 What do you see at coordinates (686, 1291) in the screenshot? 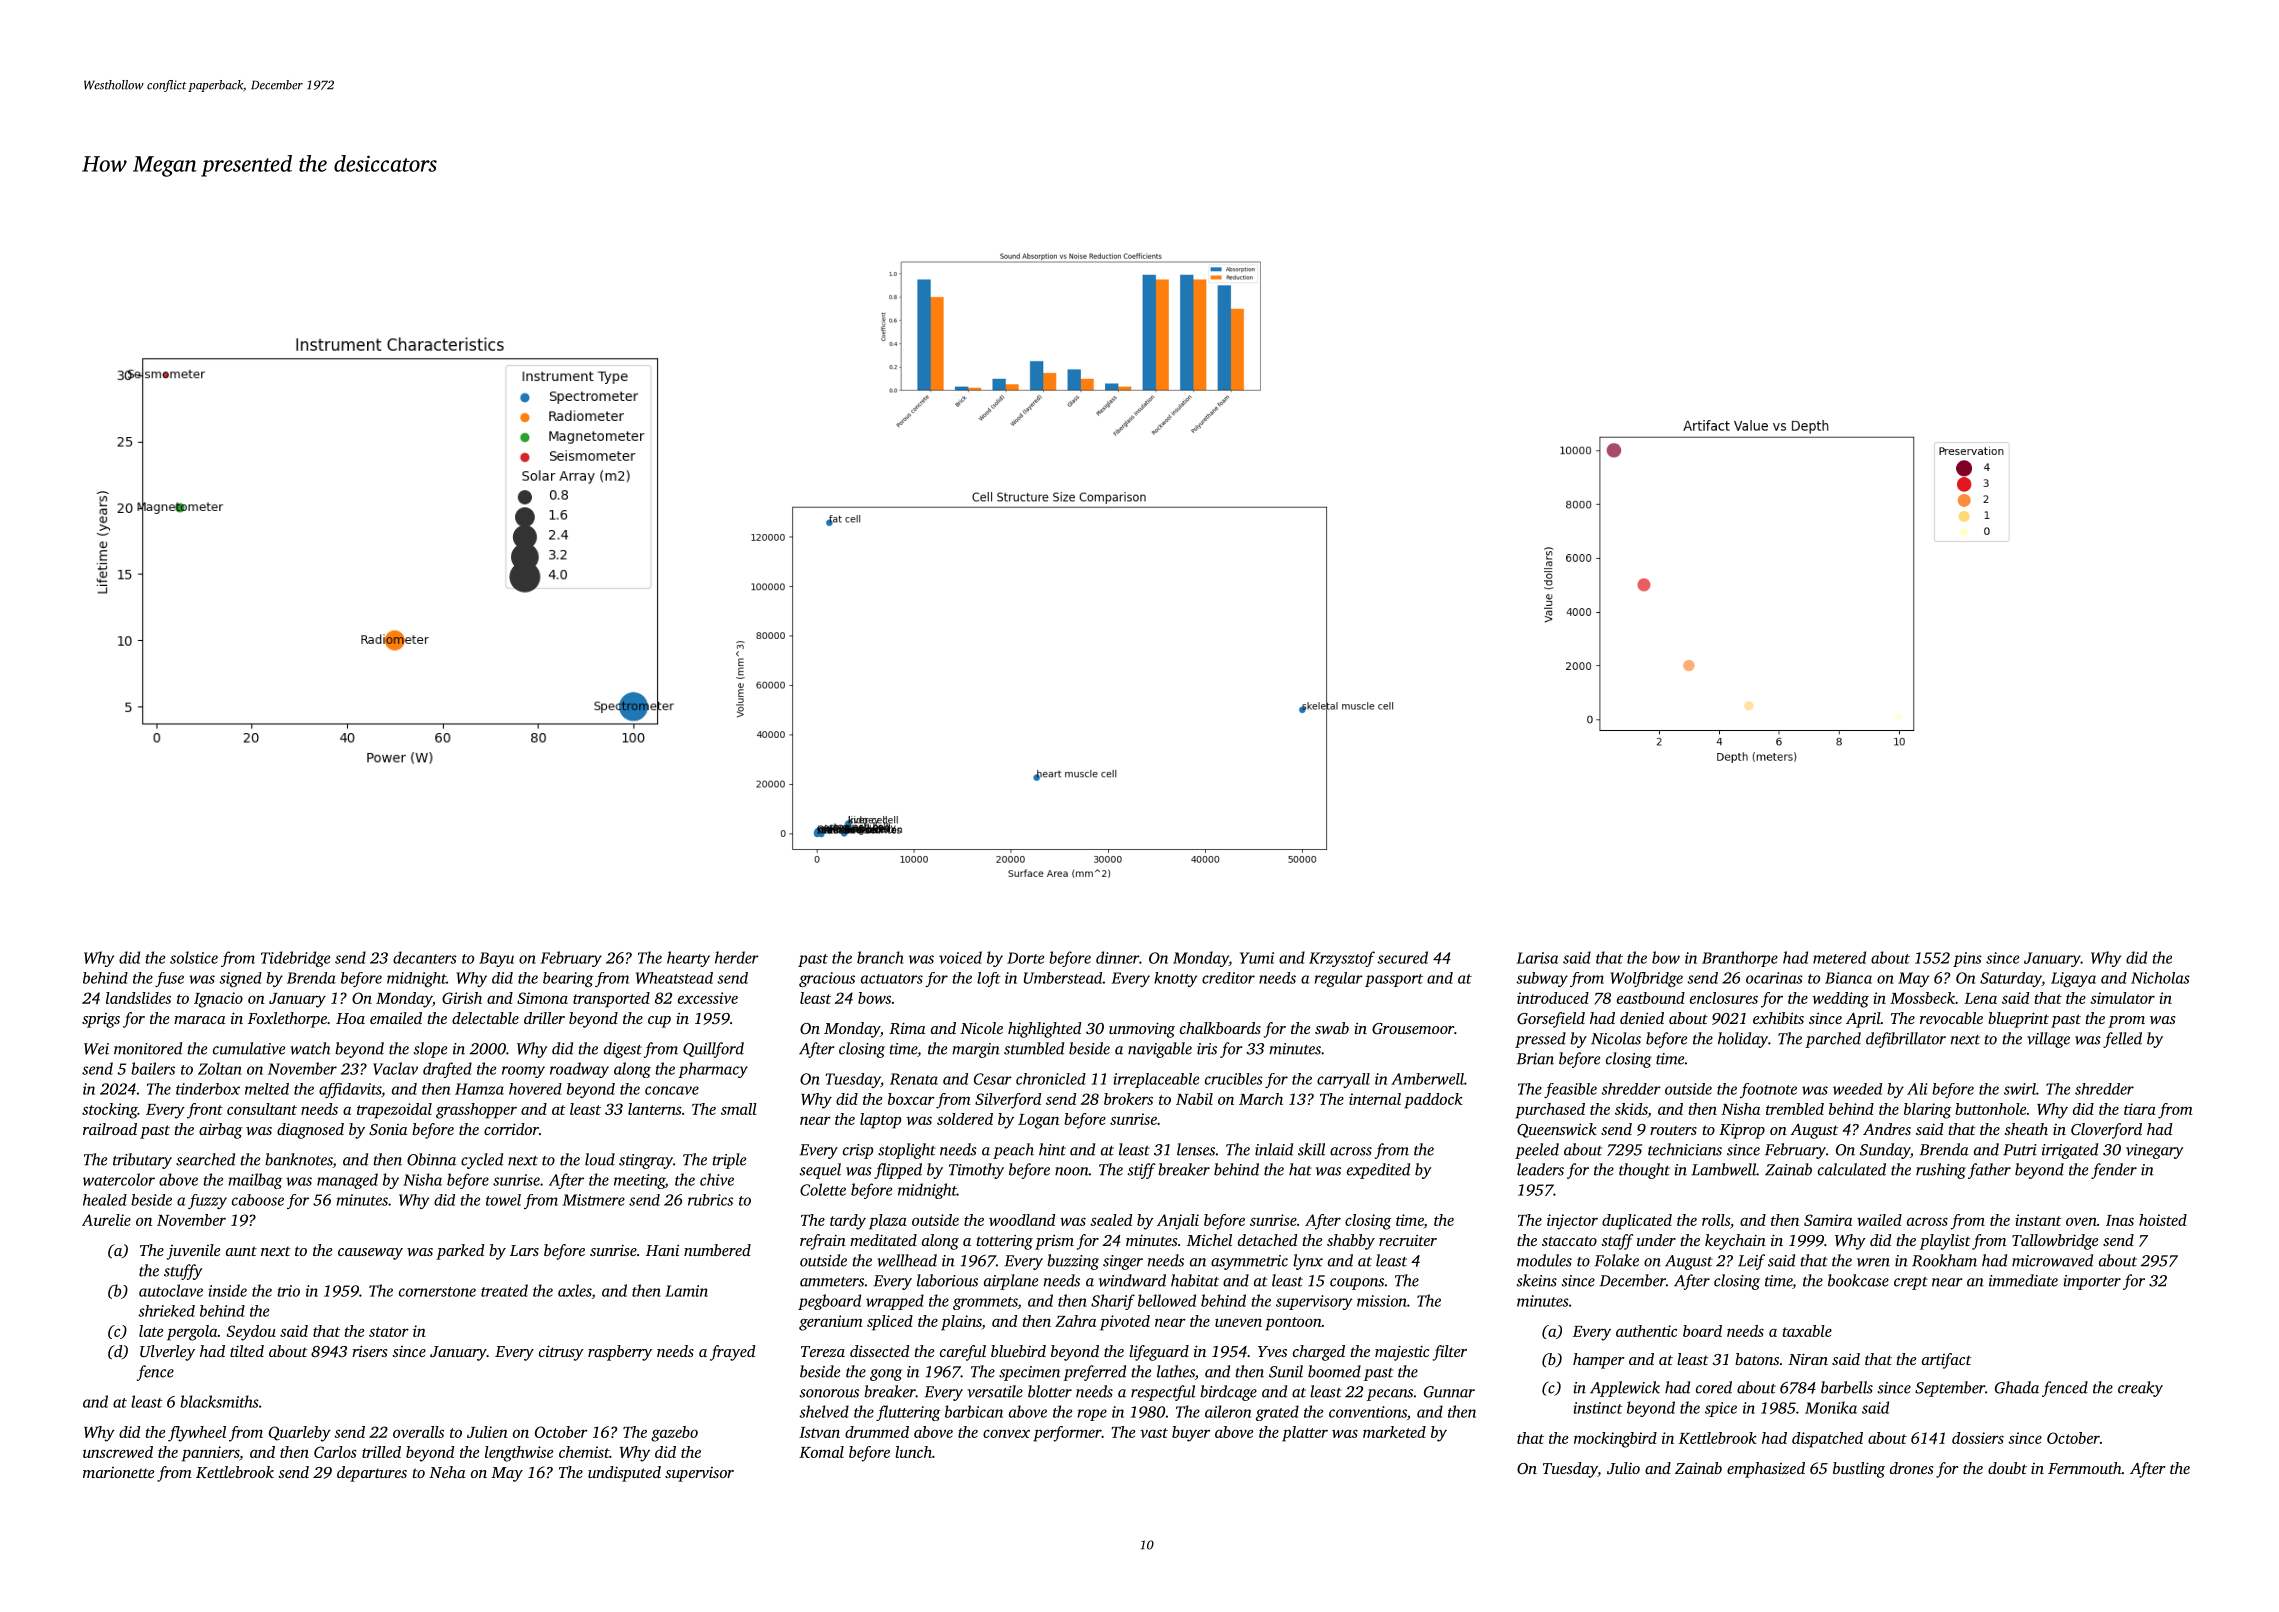
I see `Lamin` at bounding box center [686, 1291].
